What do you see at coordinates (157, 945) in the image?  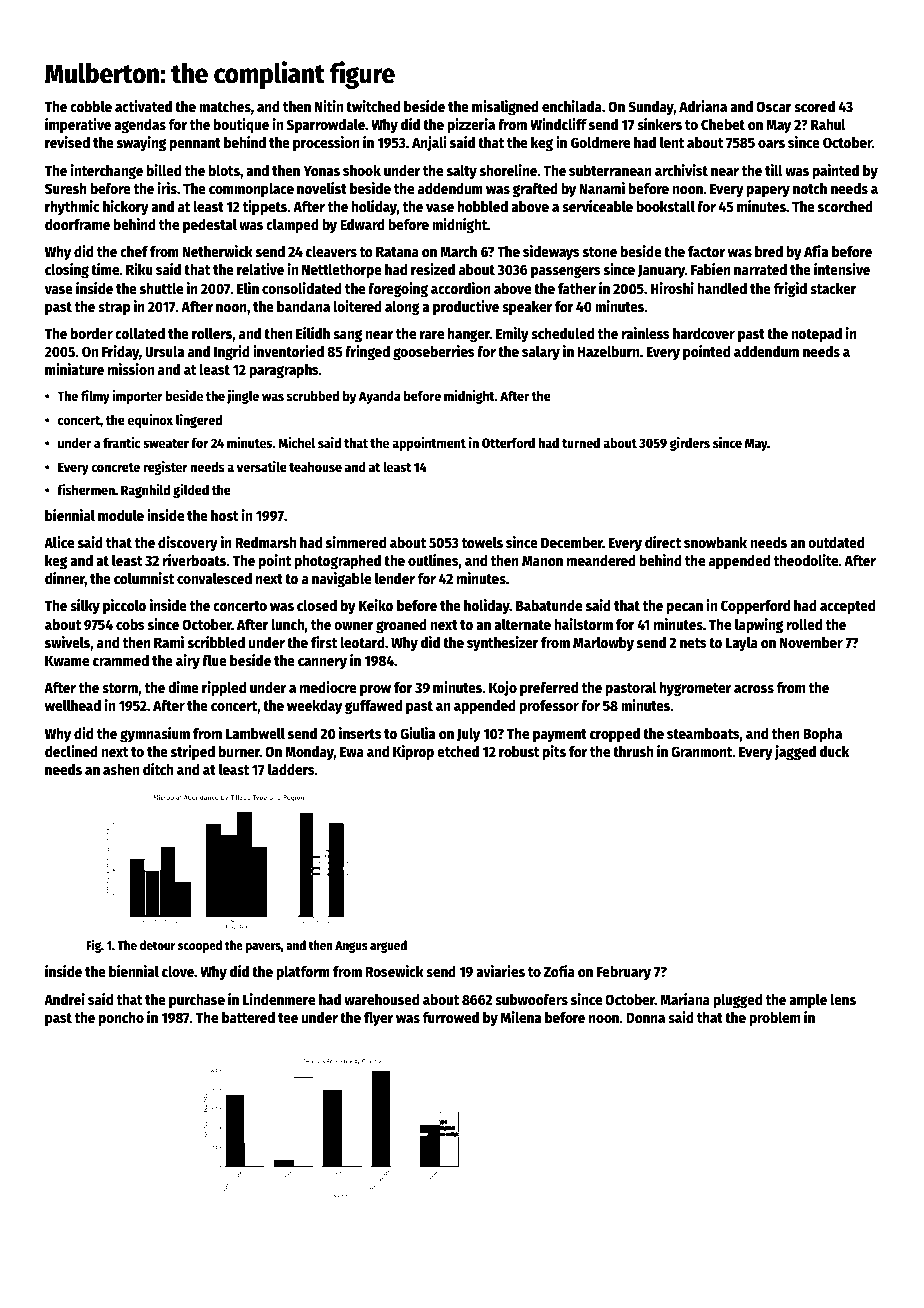 I see `detour` at bounding box center [157, 945].
